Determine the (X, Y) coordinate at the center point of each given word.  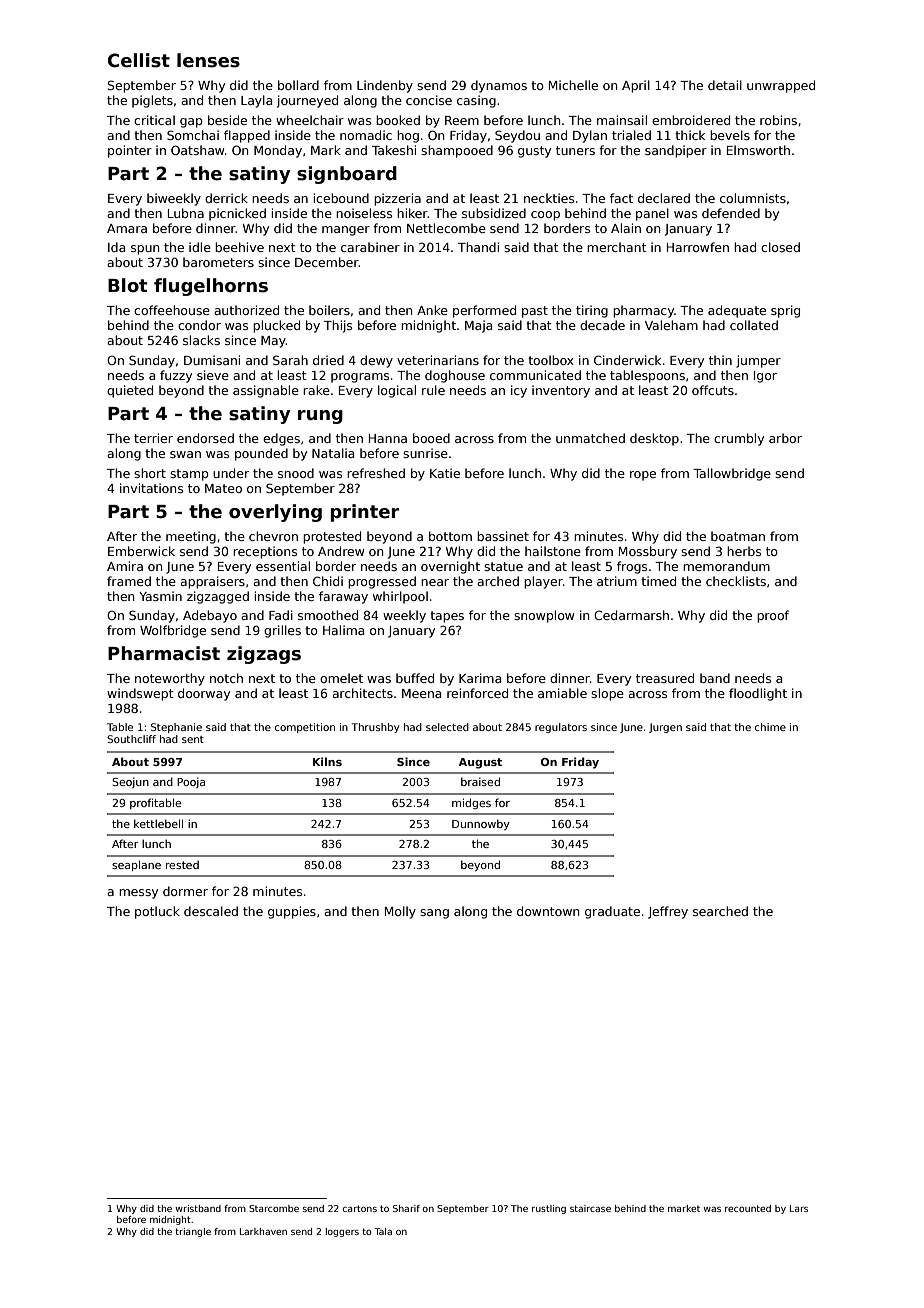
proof (773, 616)
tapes (447, 617)
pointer (130, 151)
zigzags (264, 655)
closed (780, 247)
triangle (193, 1232)
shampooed (457, 151)
